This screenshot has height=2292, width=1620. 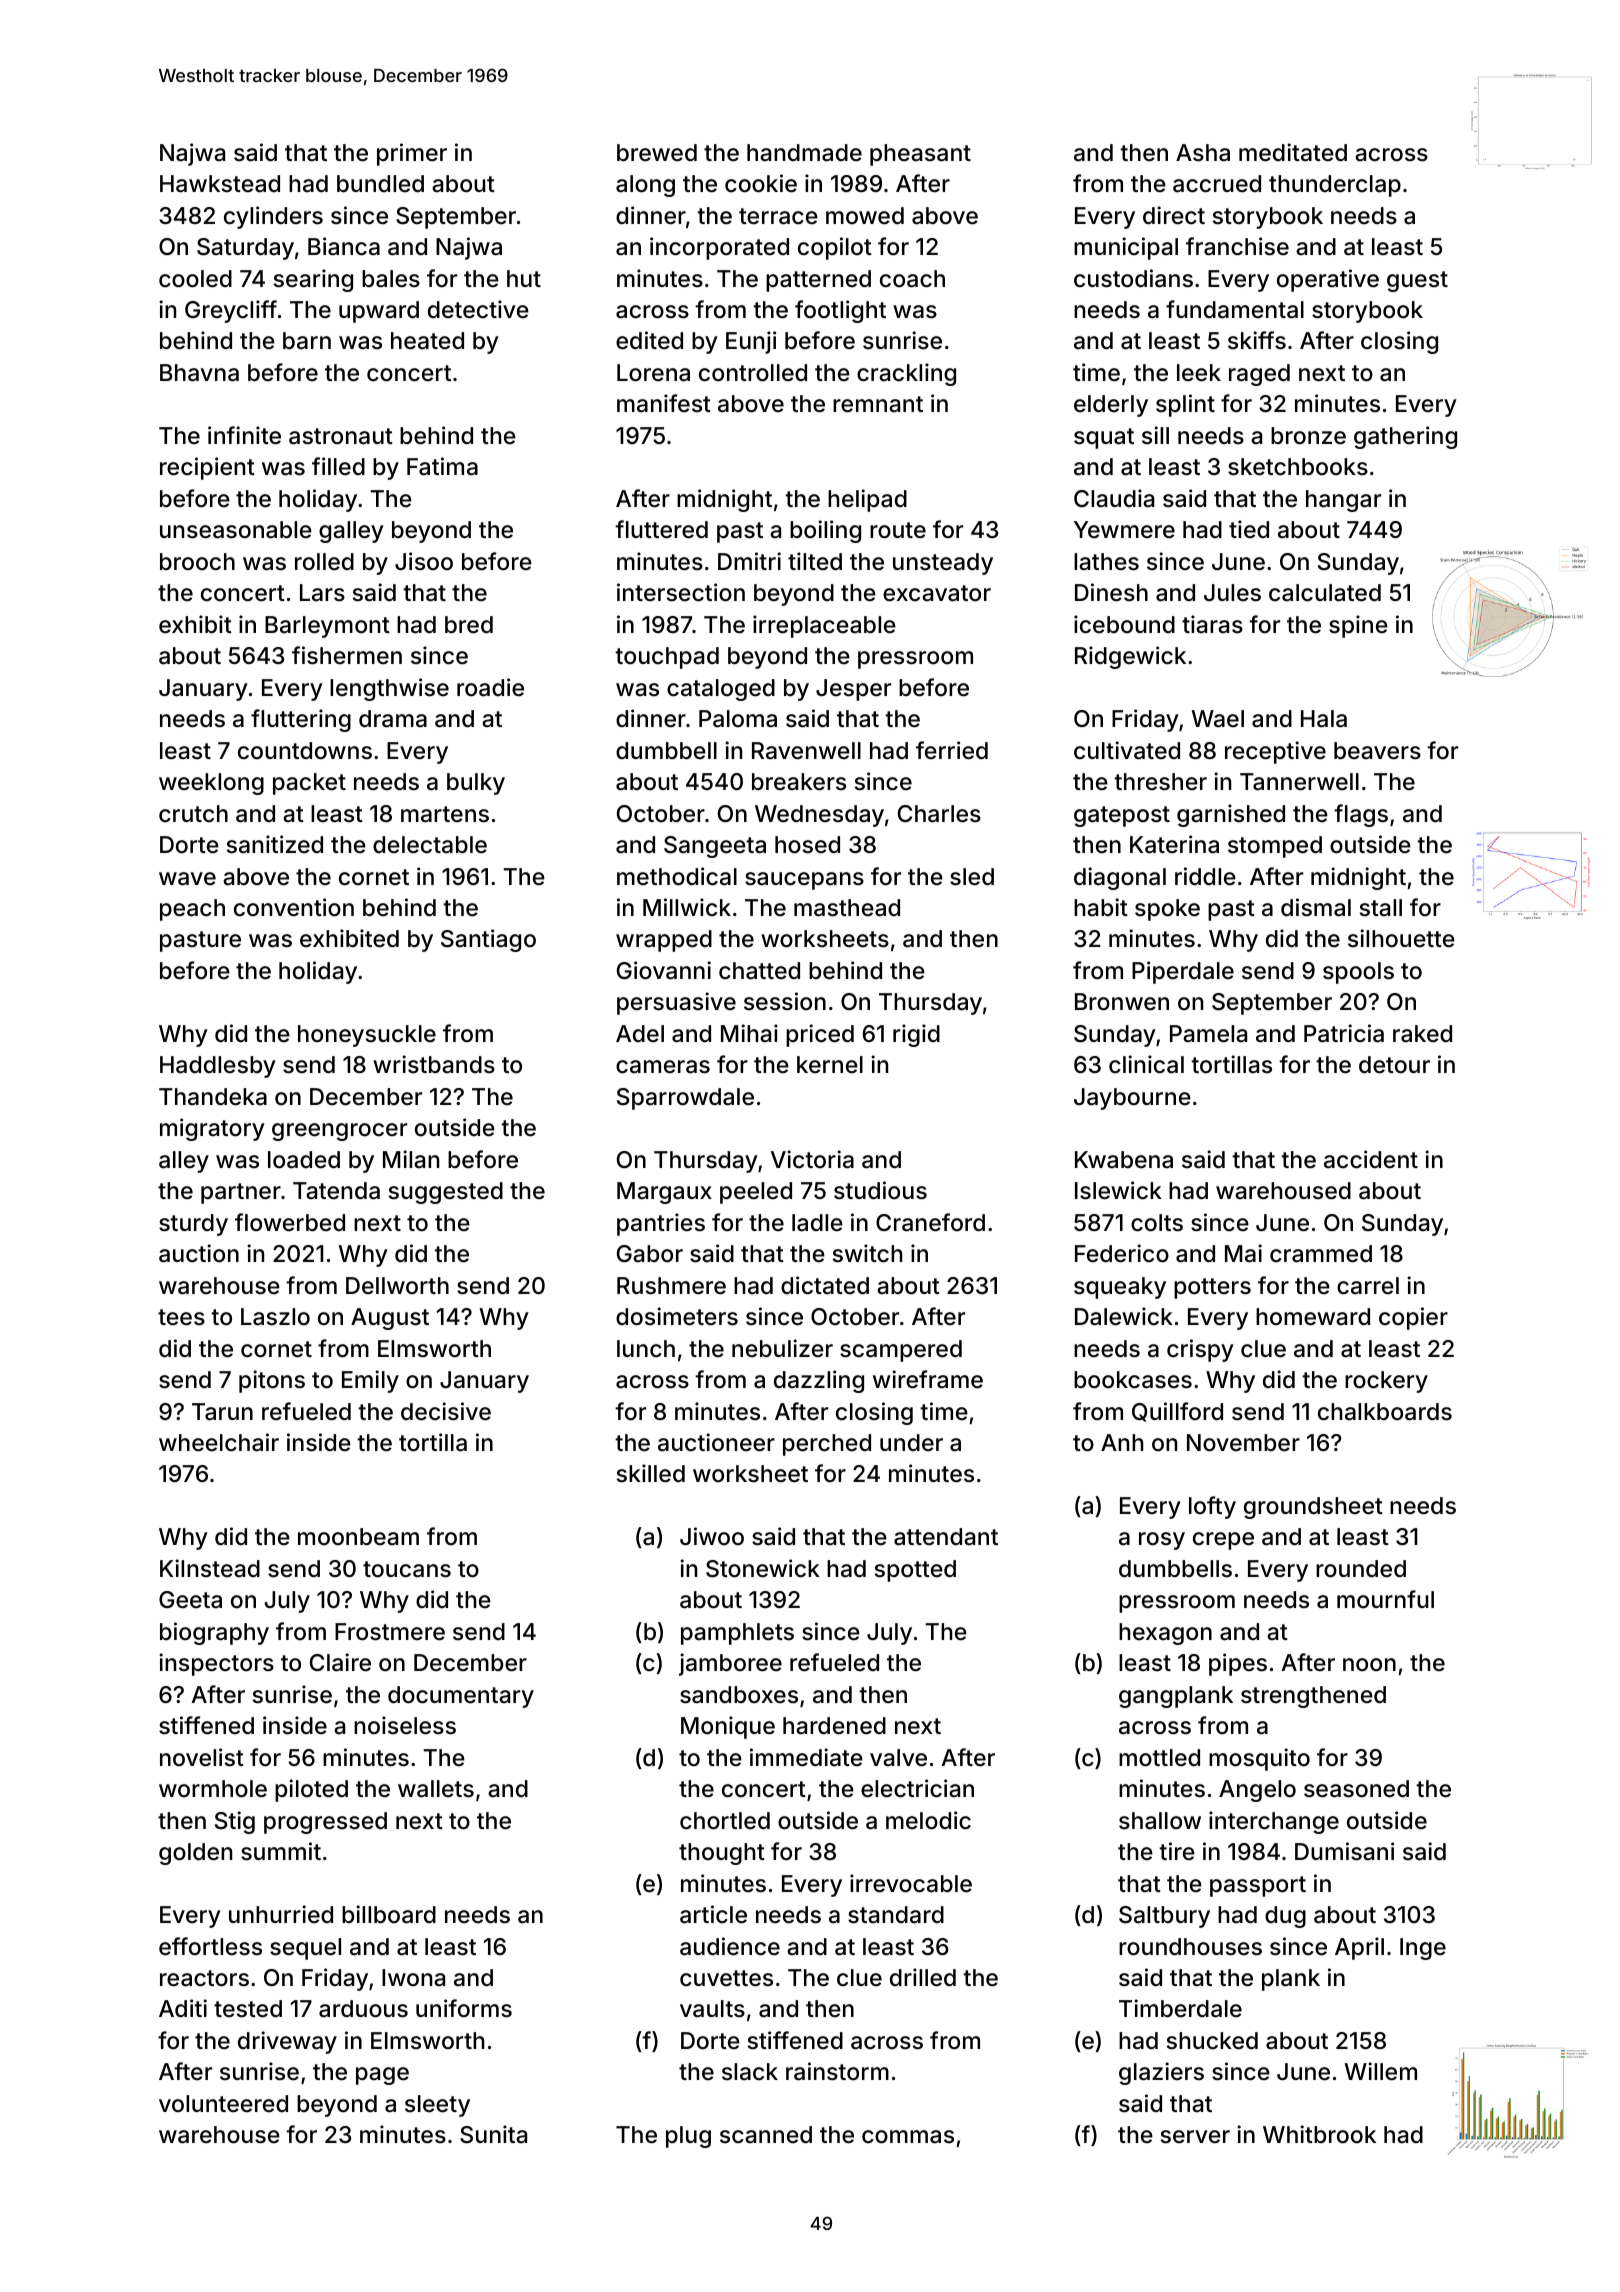 I want to click on fundamental, so click(x=1235, y=309).
